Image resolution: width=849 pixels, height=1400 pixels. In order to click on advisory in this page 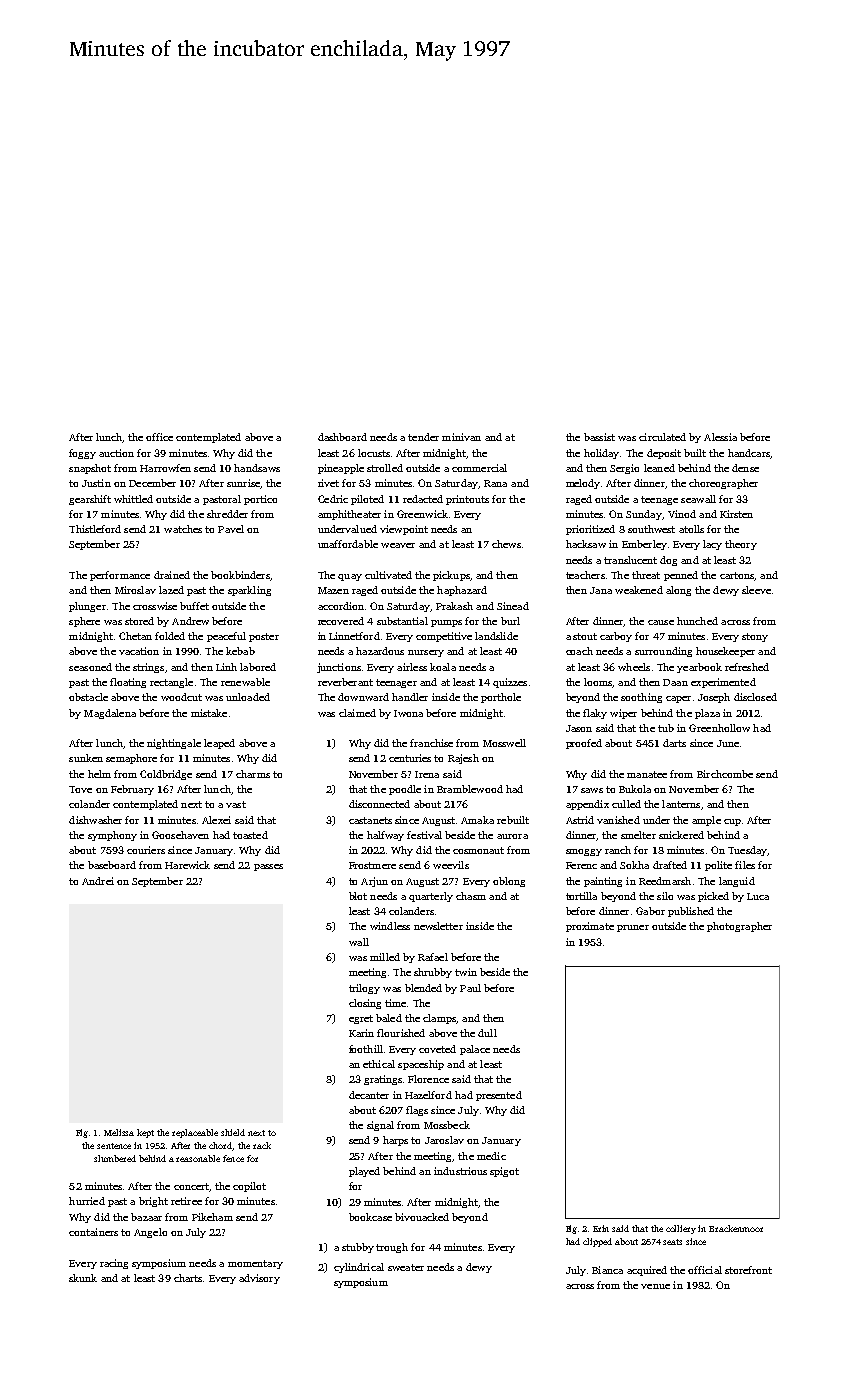, I will do `click(259, 1279)`.
